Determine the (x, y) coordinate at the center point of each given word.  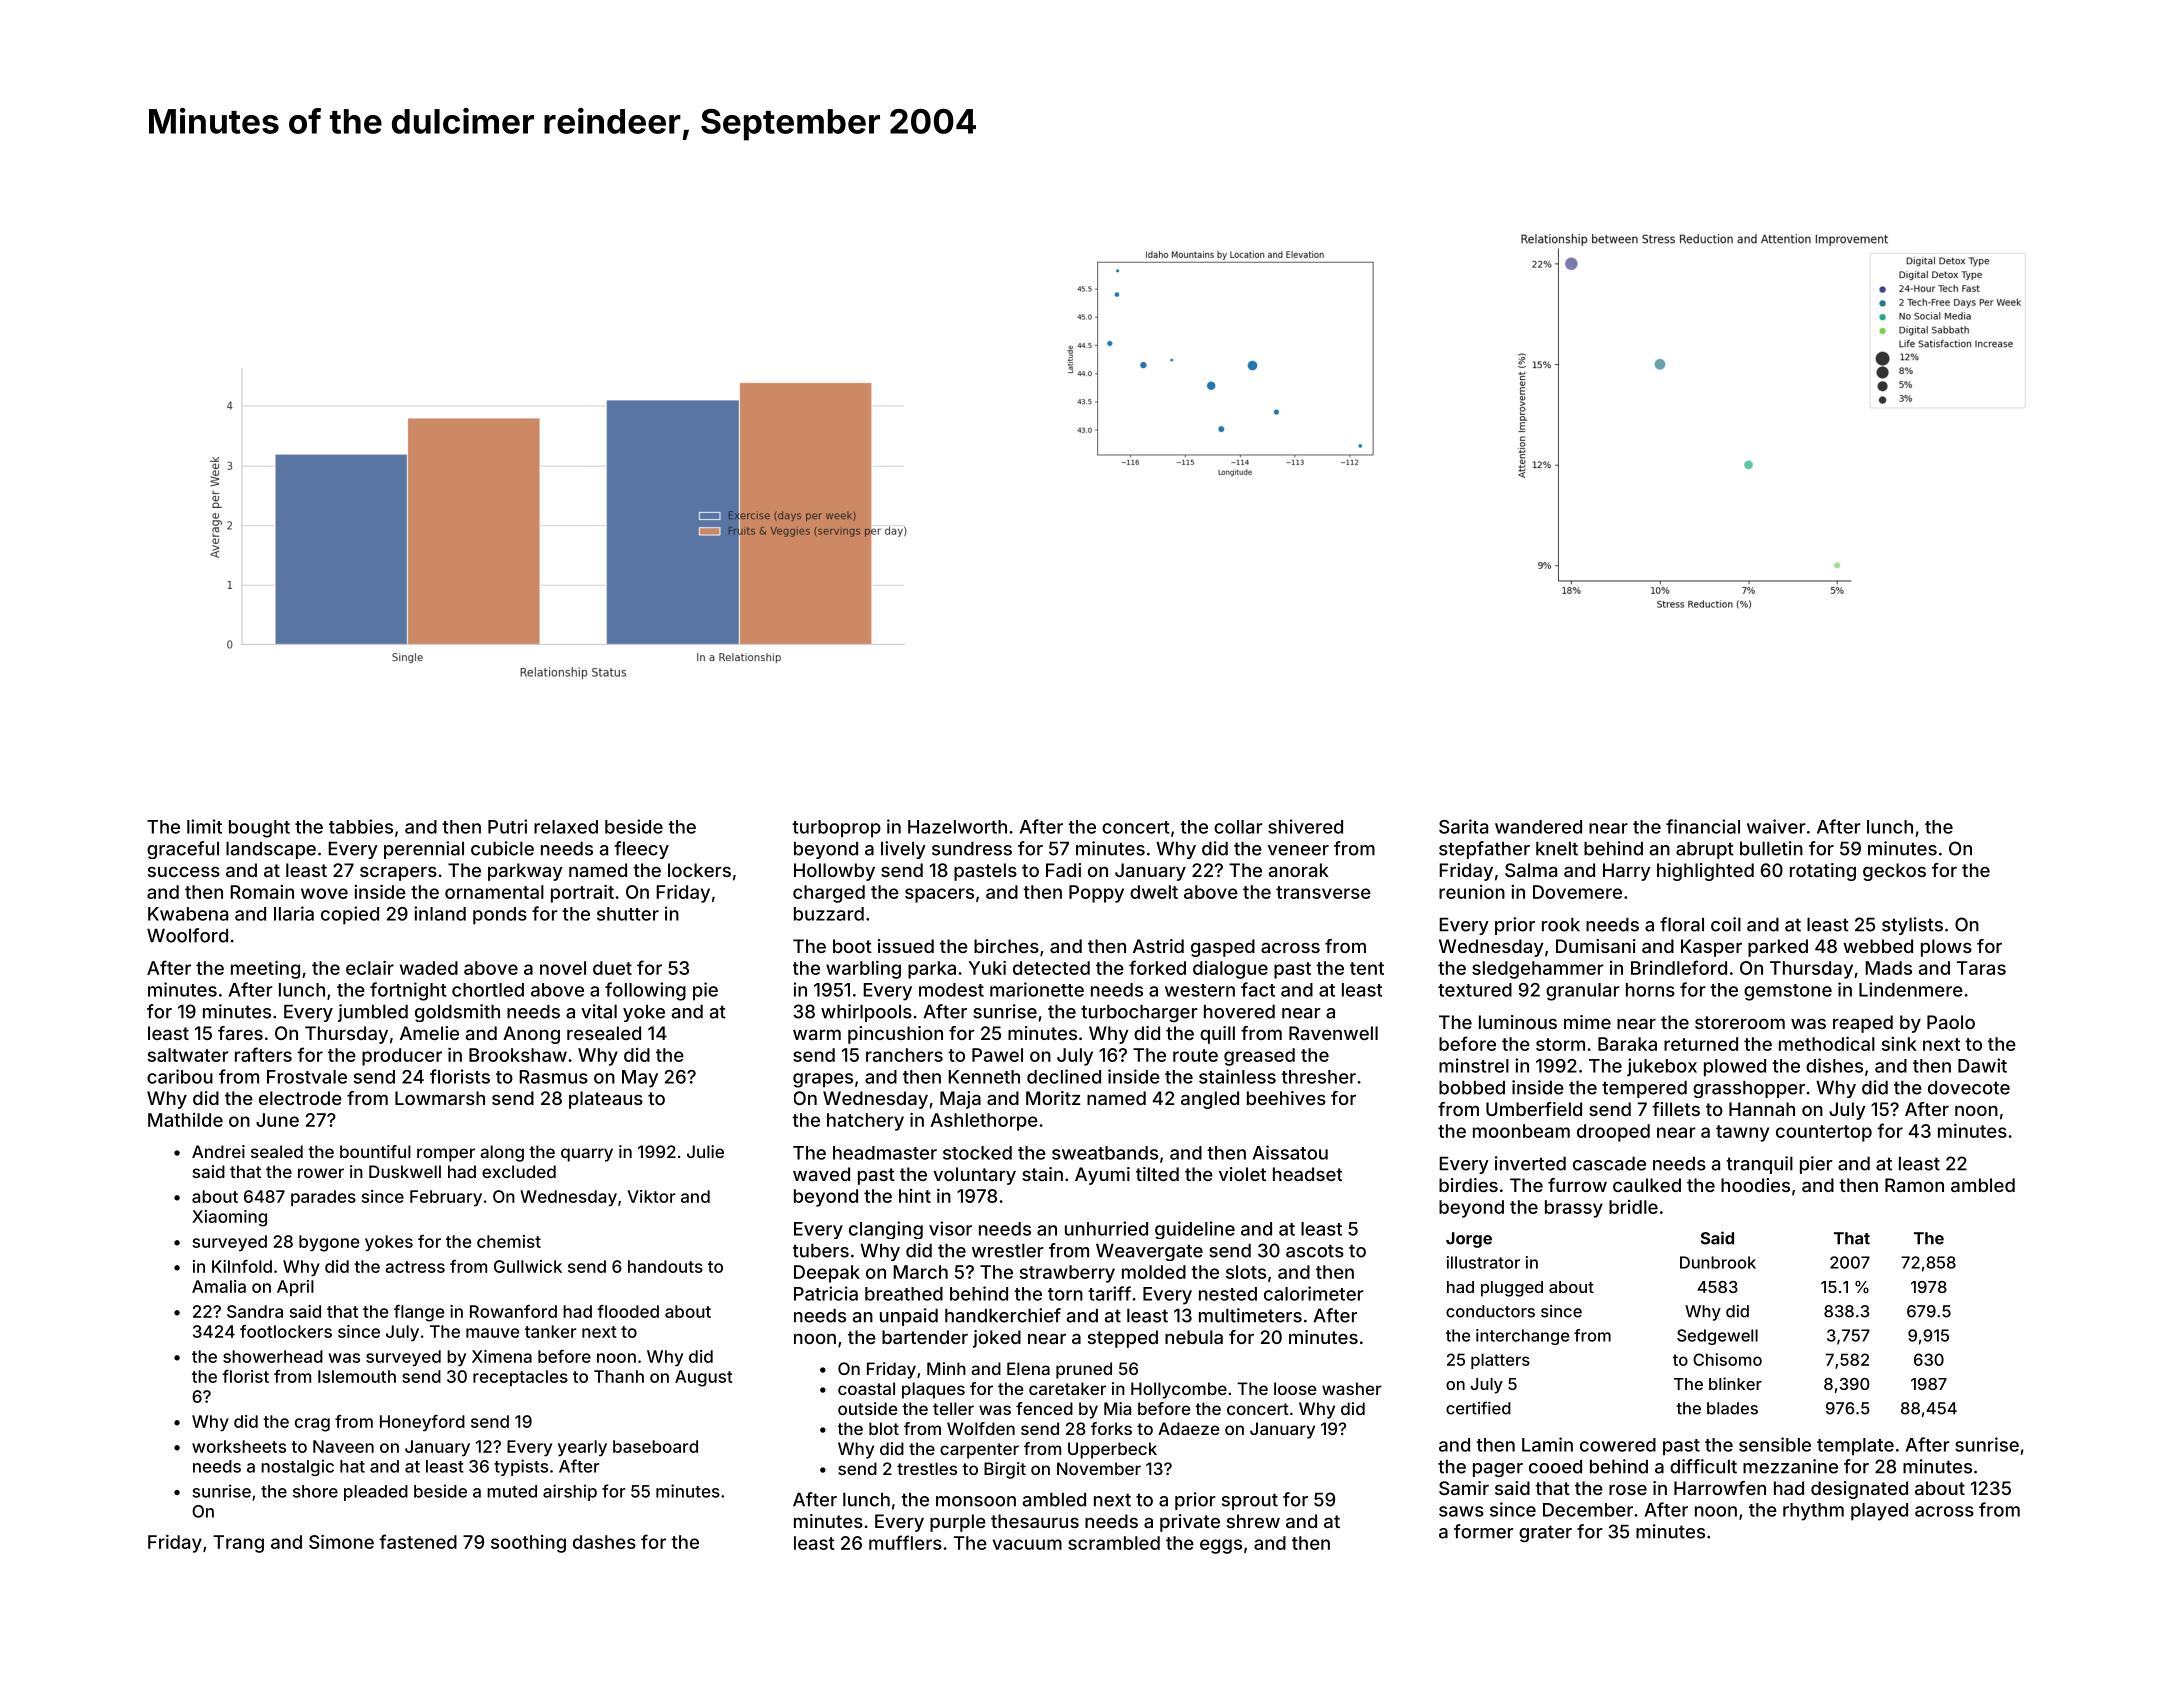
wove (324, 893)
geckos (1894, 872)
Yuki (987, 967)
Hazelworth (957, 827)
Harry (1627, 872)
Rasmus (553, 1077)
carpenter (979, 1451)
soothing (528, 1544)
